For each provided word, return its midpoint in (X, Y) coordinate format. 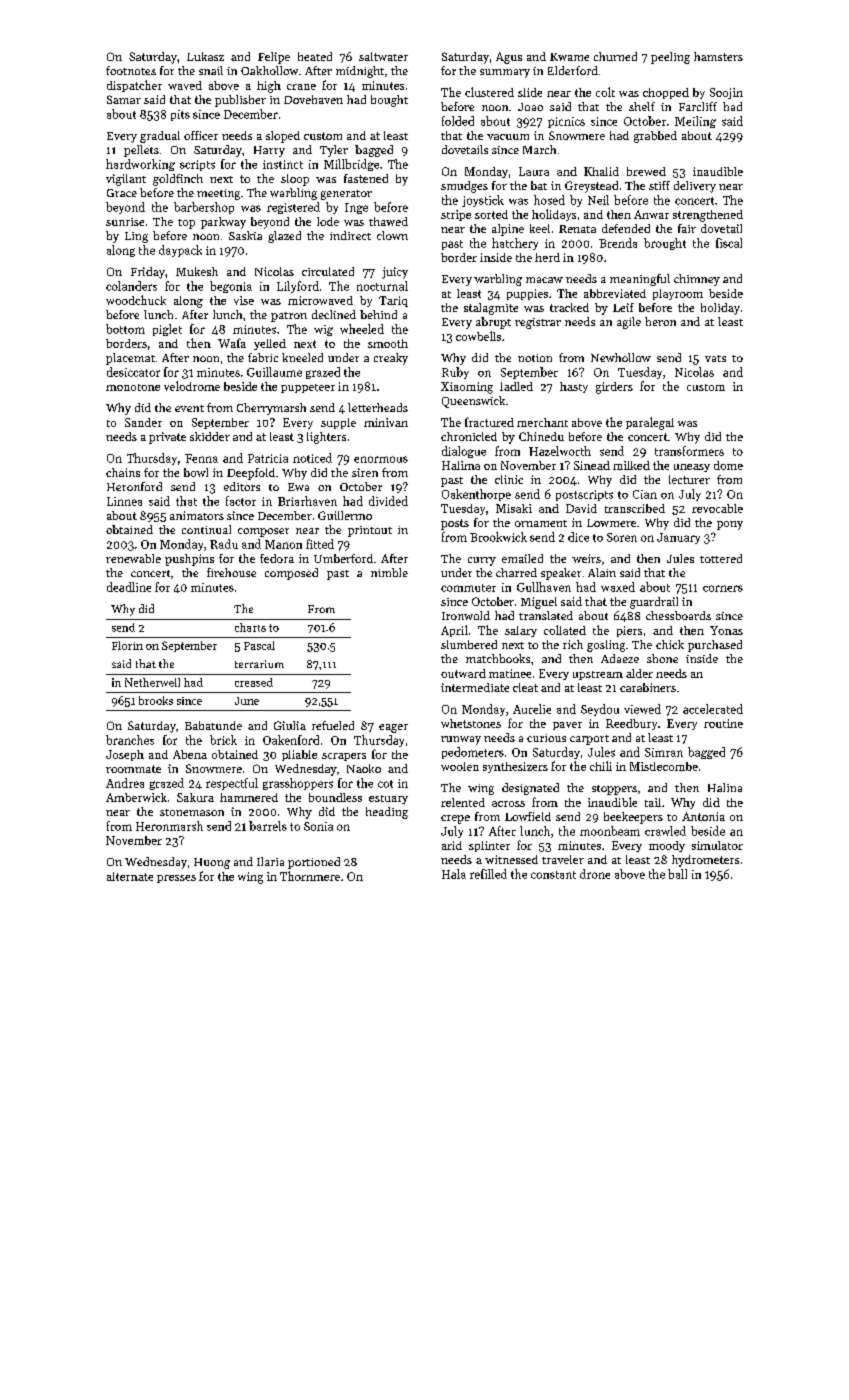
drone (595, 874)
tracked (569, 307)
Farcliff (698, 106)
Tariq (393, 301)
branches (130, 740)
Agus (509, 58)
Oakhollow (269, 70)
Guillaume (274, 372)
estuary (388, 799)
